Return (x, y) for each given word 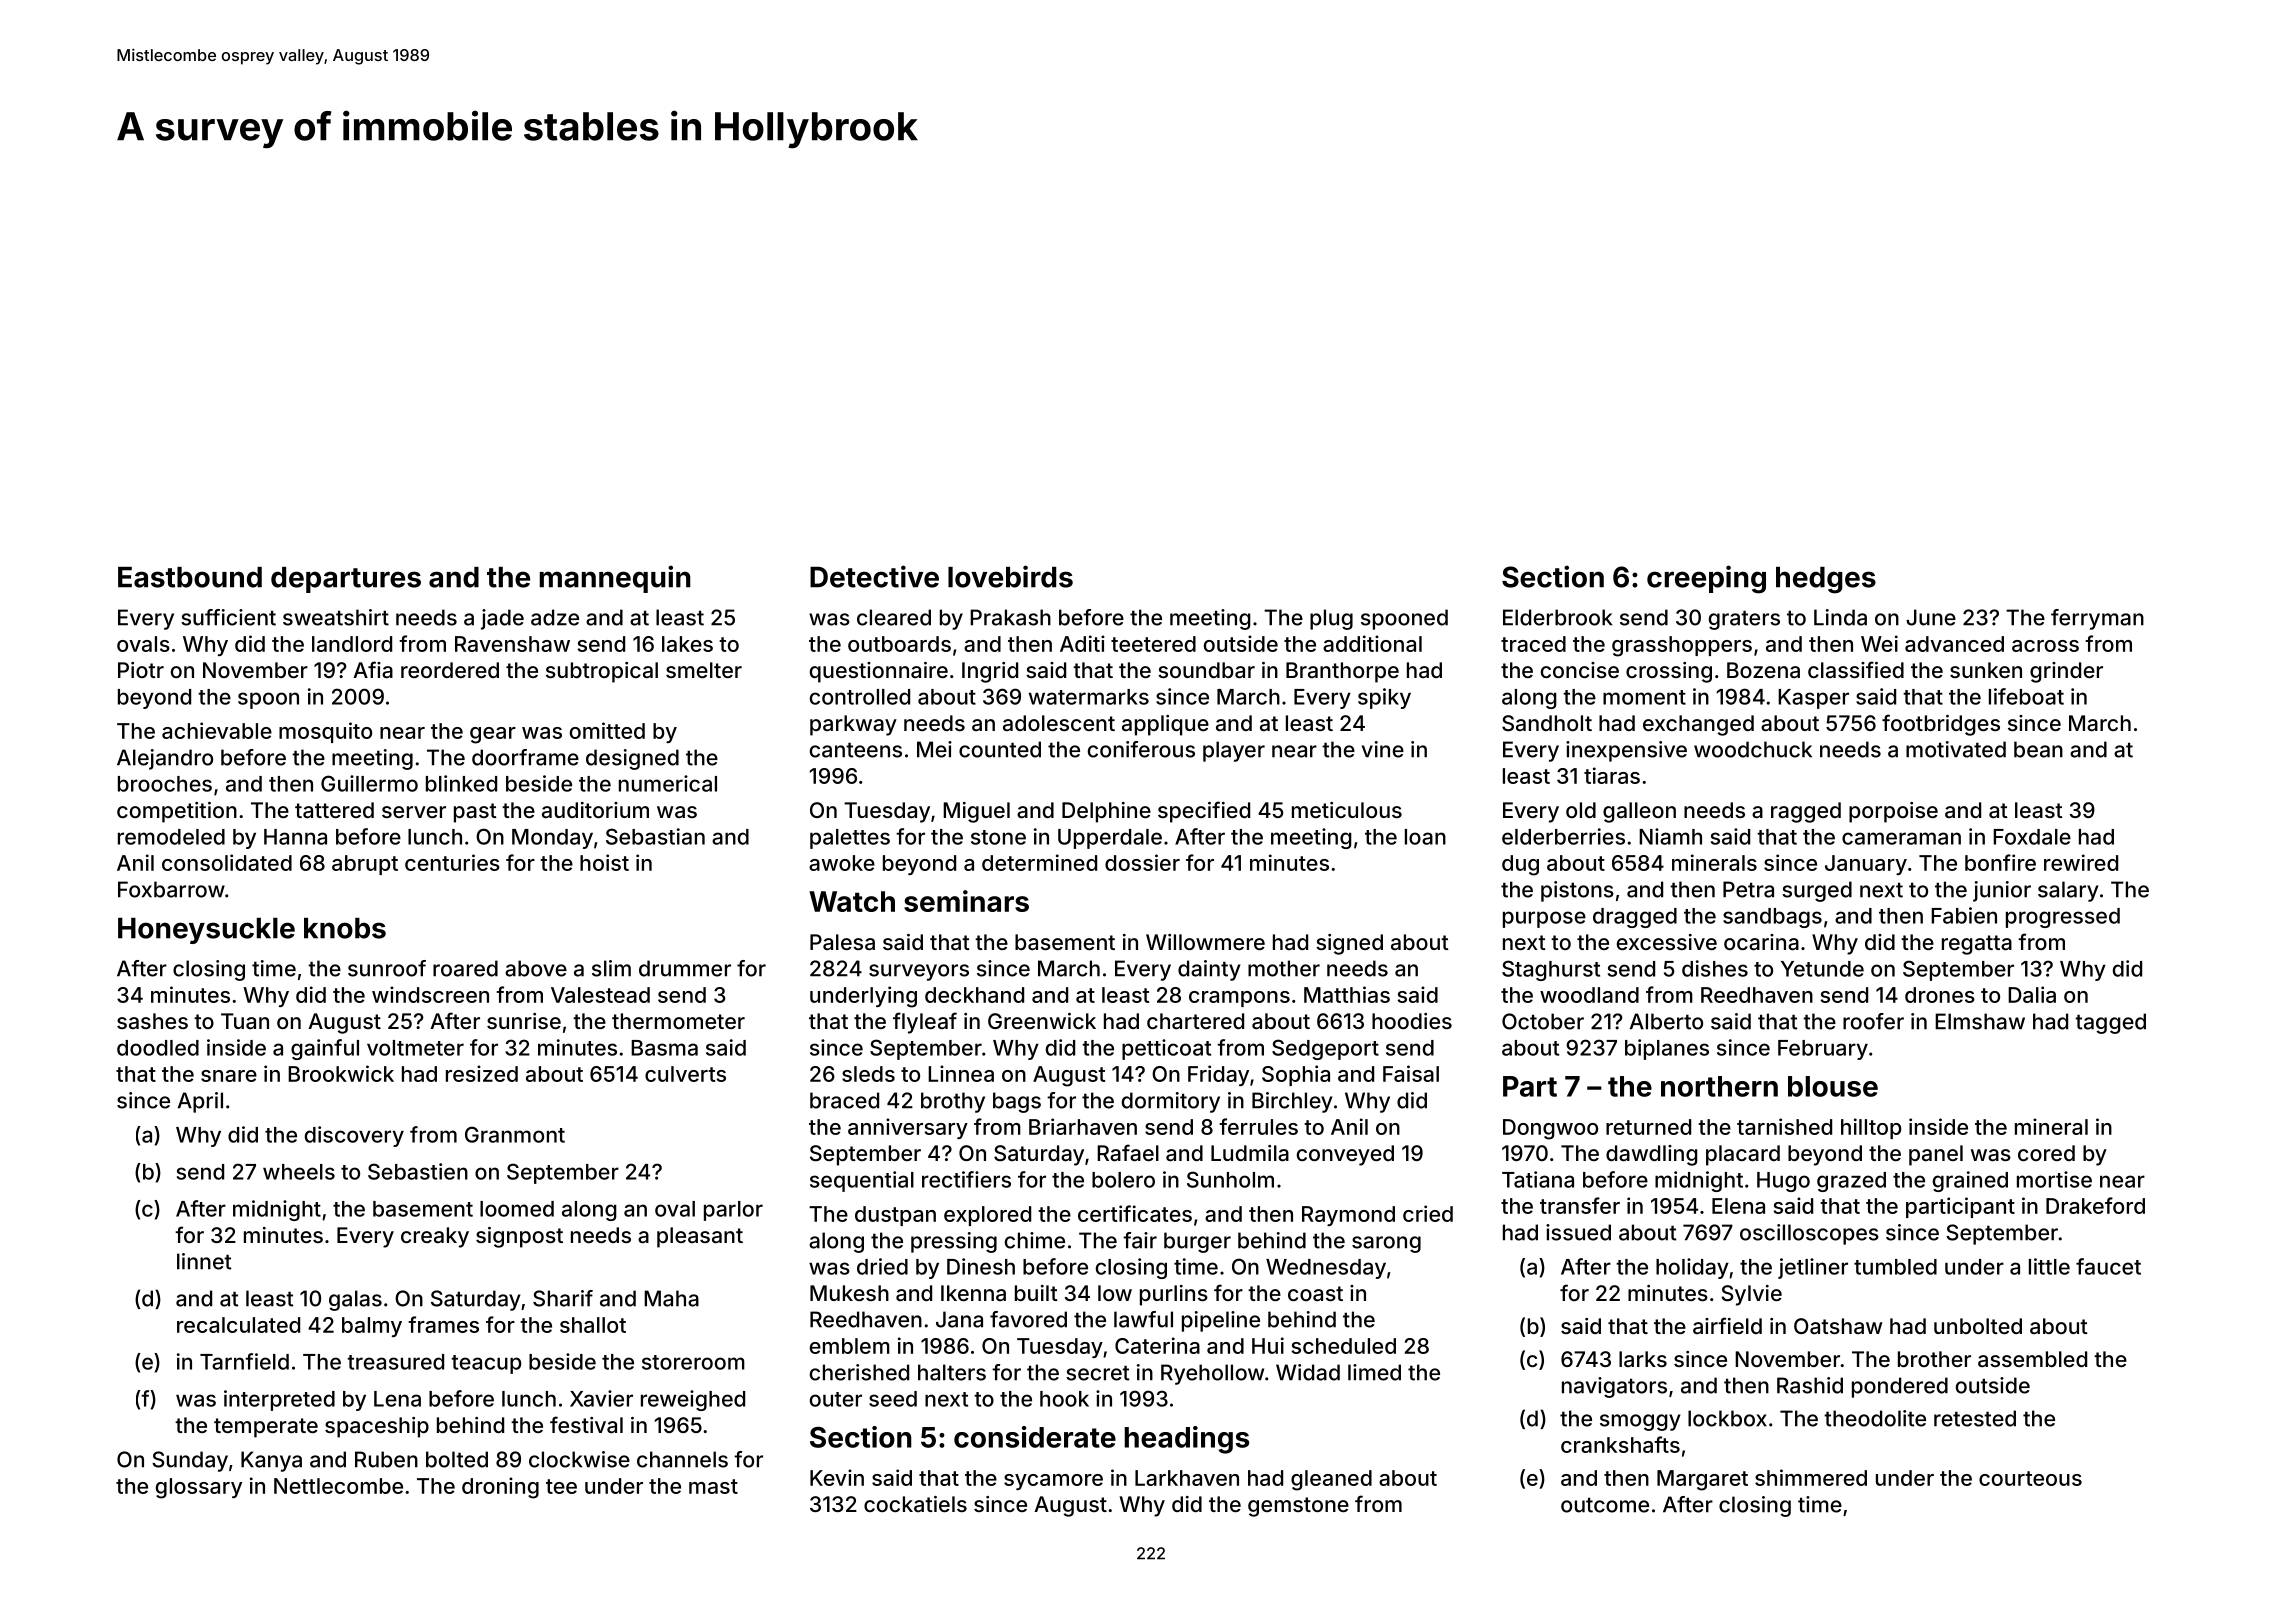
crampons (1239, 999)
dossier (1142, 862)
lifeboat (2026, 696)
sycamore (1053, 1482)
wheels (299, 1172)
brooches (165, 784)
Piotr (141, 670)
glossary (199, 1488)
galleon (1639, 812)
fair (1140, 1240)
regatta (1977, 945)
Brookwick (341, 1073)
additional (1372, 643)
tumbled (1895, 1267)
